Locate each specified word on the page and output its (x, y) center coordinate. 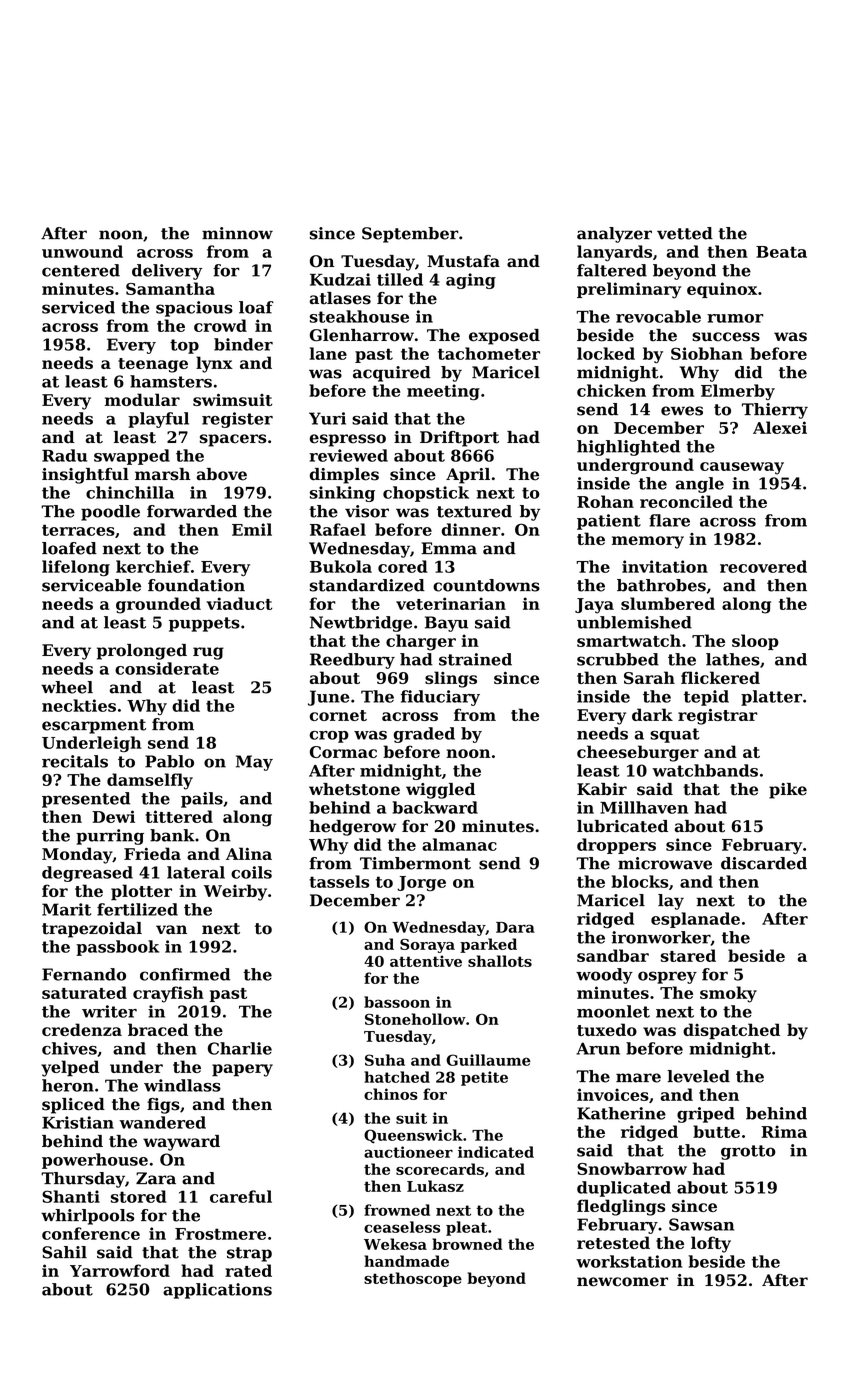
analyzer (614, 235)
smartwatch (629, 640)
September (410, 235)
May (254, 763)
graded (424, 735)
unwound (82, 251)
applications (217, 1291)
